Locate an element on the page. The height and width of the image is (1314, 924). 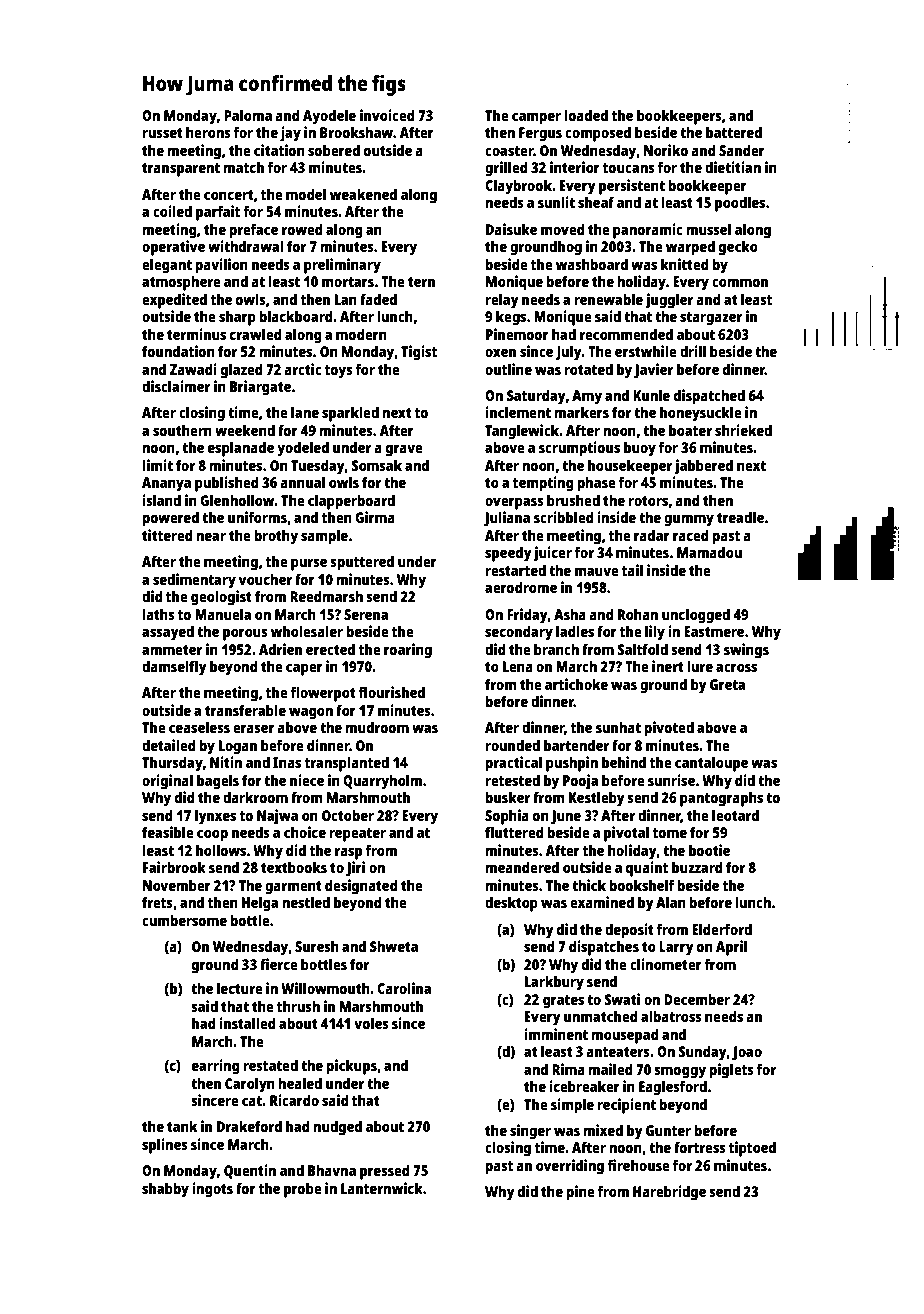
rounded is located at coordinates (512, 745).
